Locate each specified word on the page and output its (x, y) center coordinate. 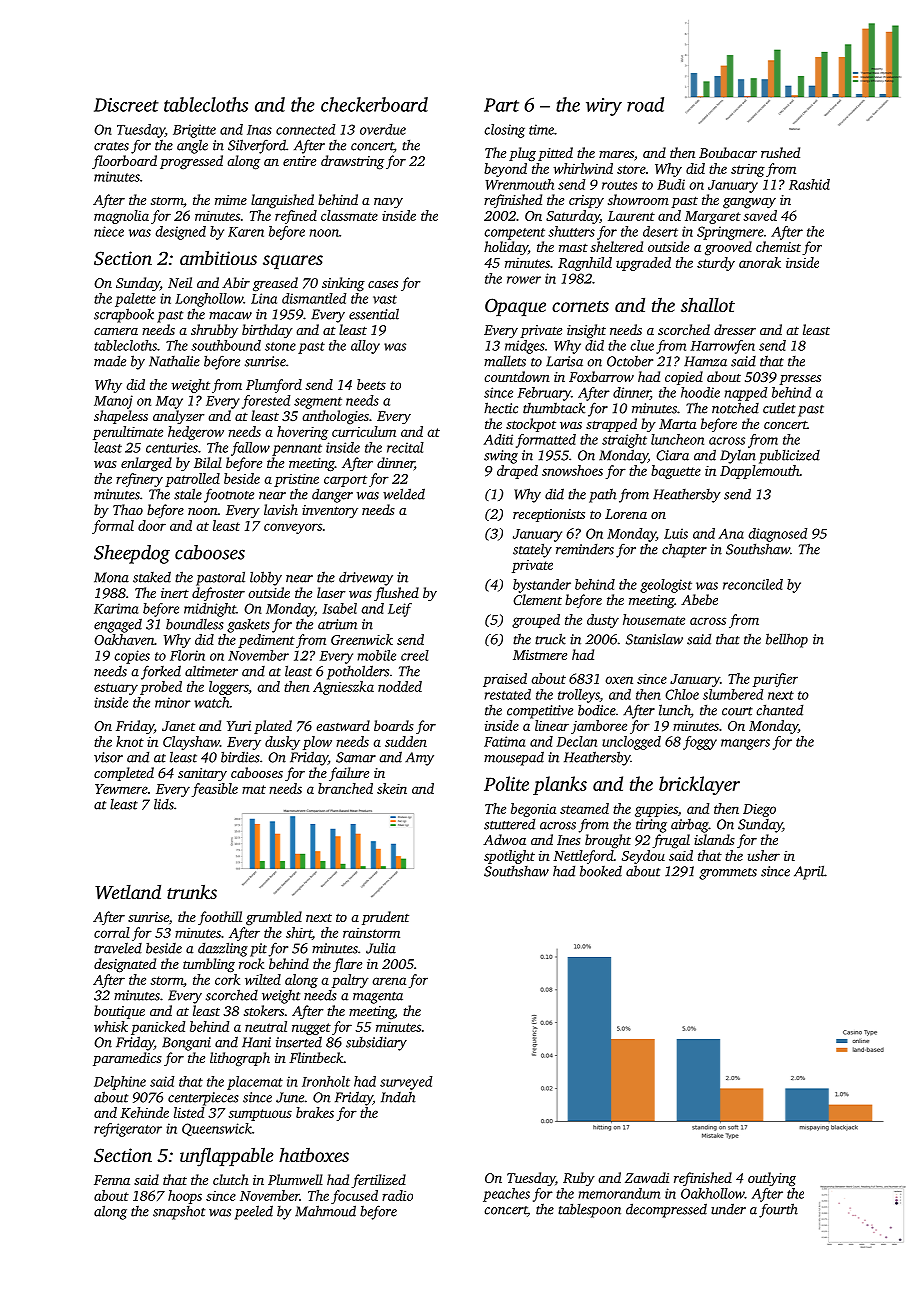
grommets (728, 874)
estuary (116, 689)
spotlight (509, 857)
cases (383, 284)
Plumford (274, 386)
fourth (778, 1210)
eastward (343, 725)
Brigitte (194, 131)
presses (800, 380)
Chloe (682, 694)
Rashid (809, 184)
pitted (555, 154)
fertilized (378, 1181)
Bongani (186, 1044)
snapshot (179, 1212)
